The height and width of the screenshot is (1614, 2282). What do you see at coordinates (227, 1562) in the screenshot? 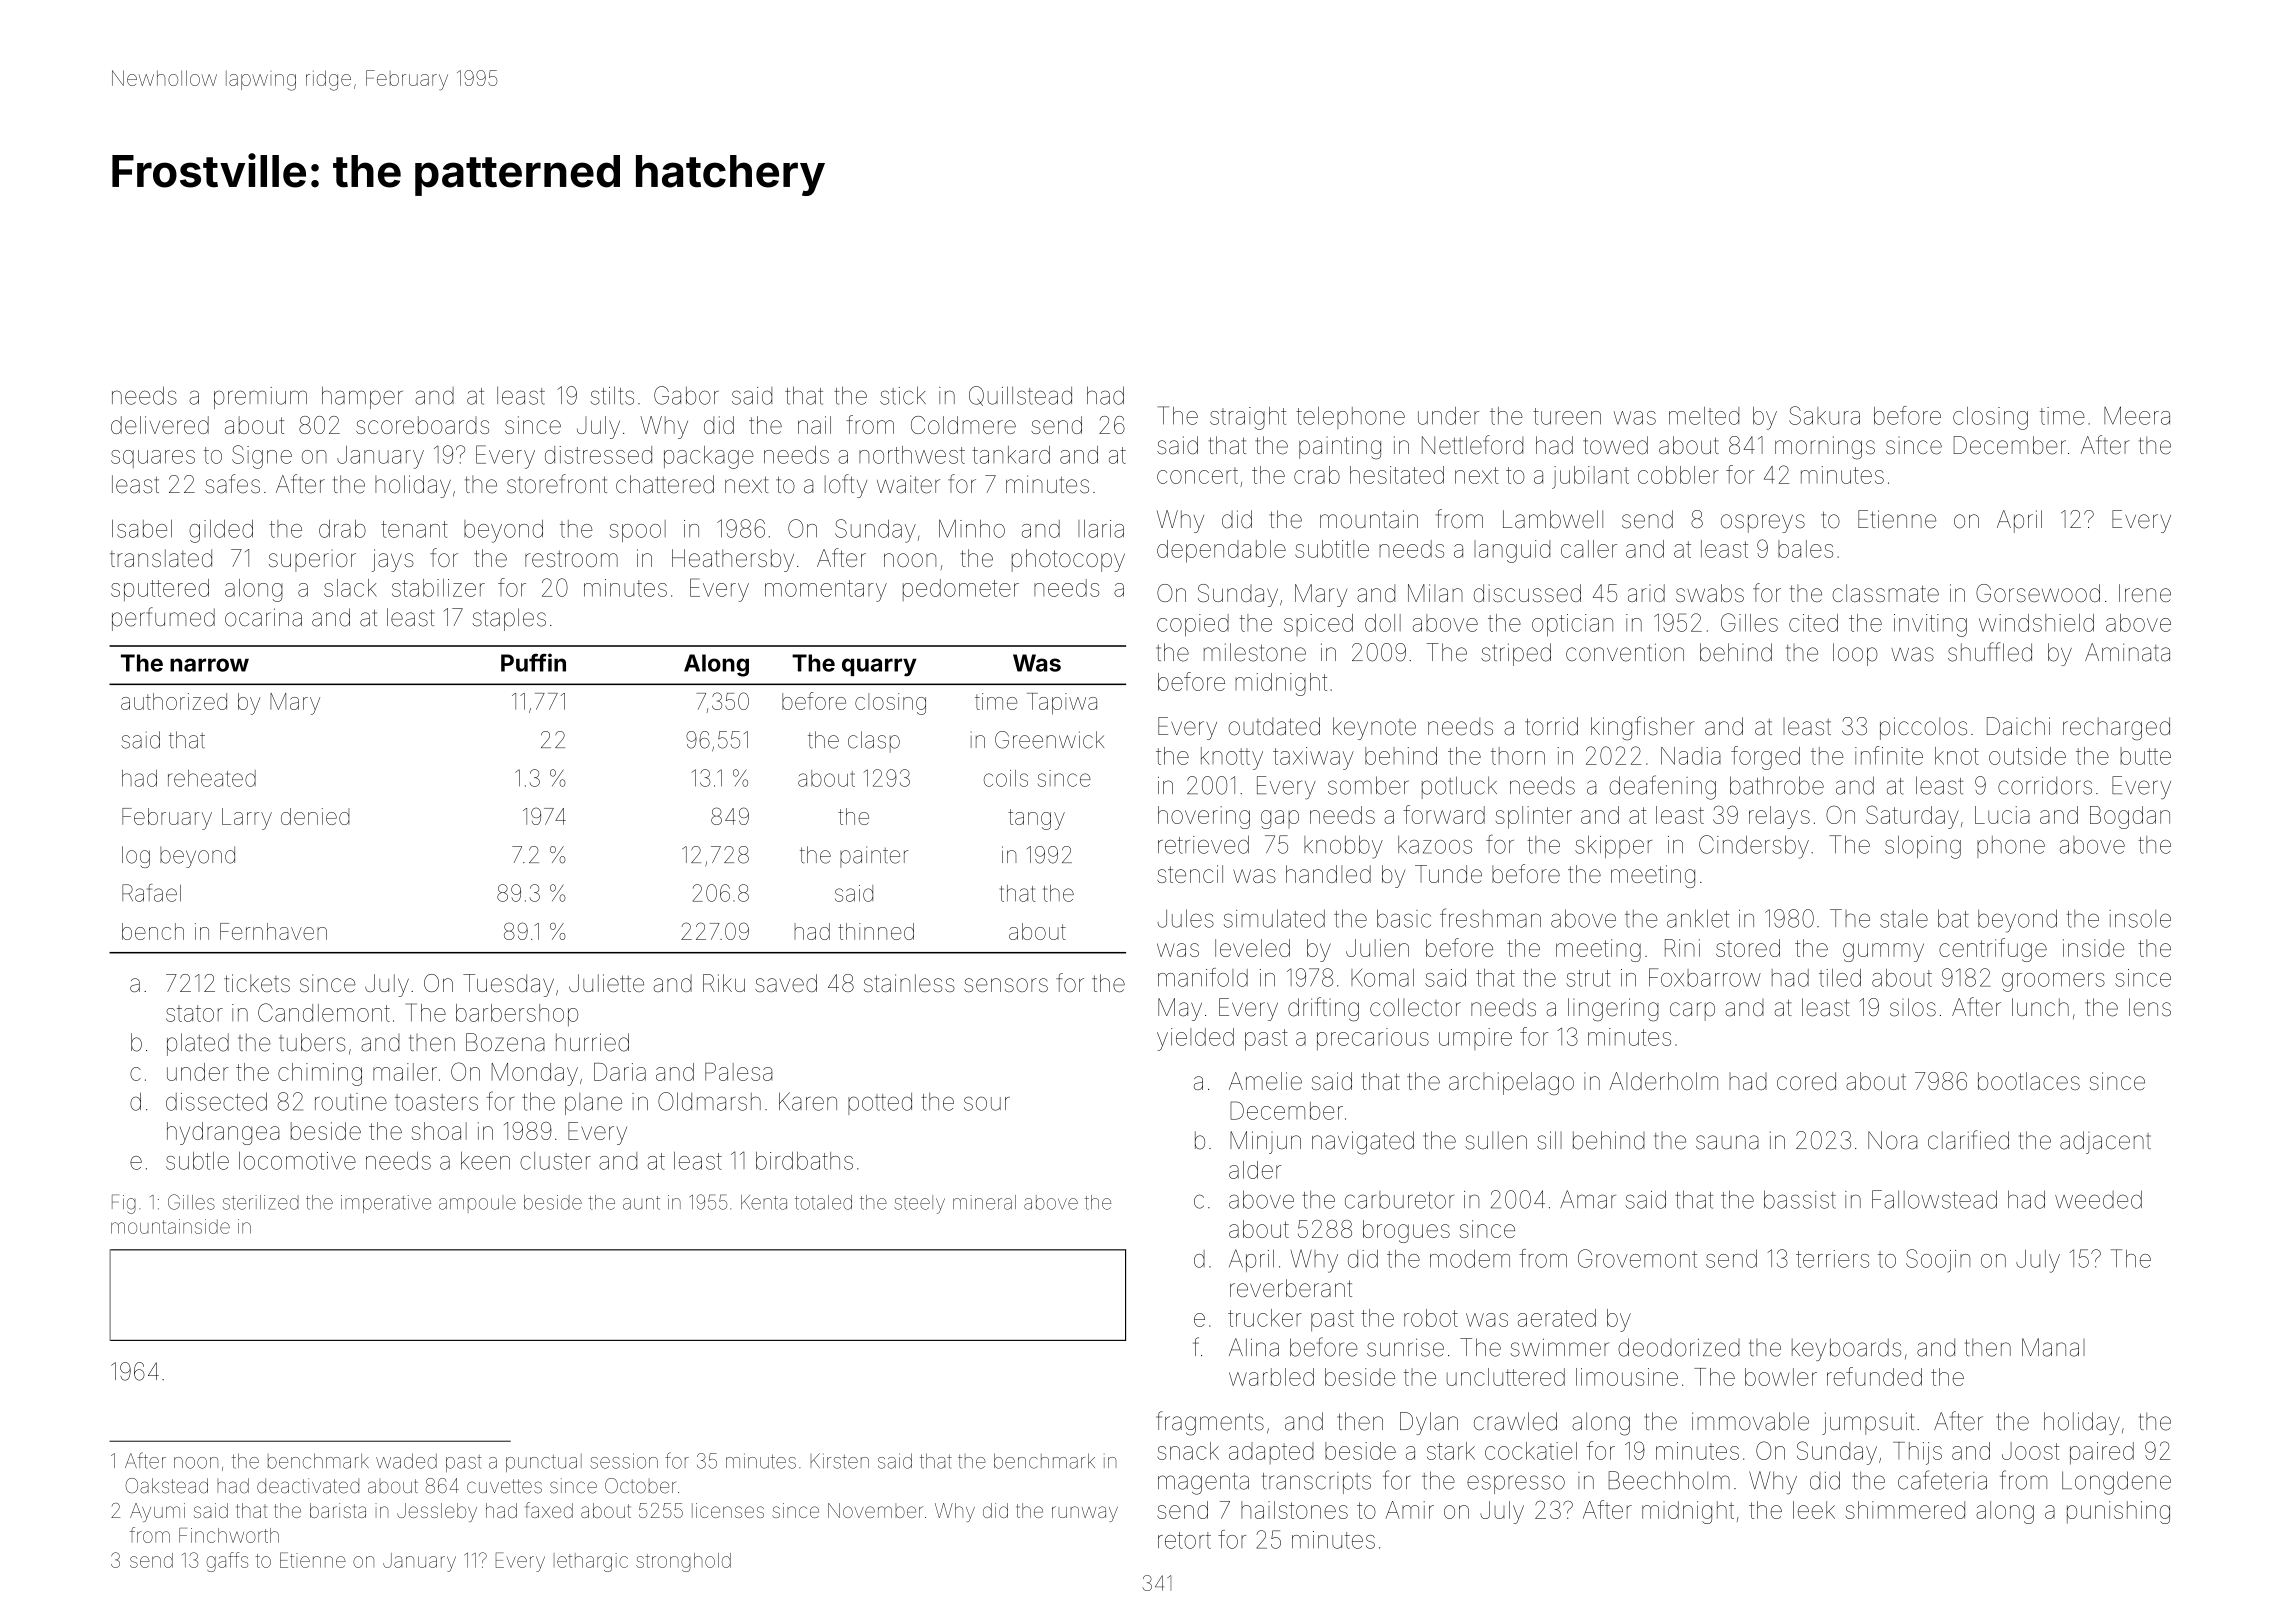
I see `gaffs` at bounding box center [227, 1562].
